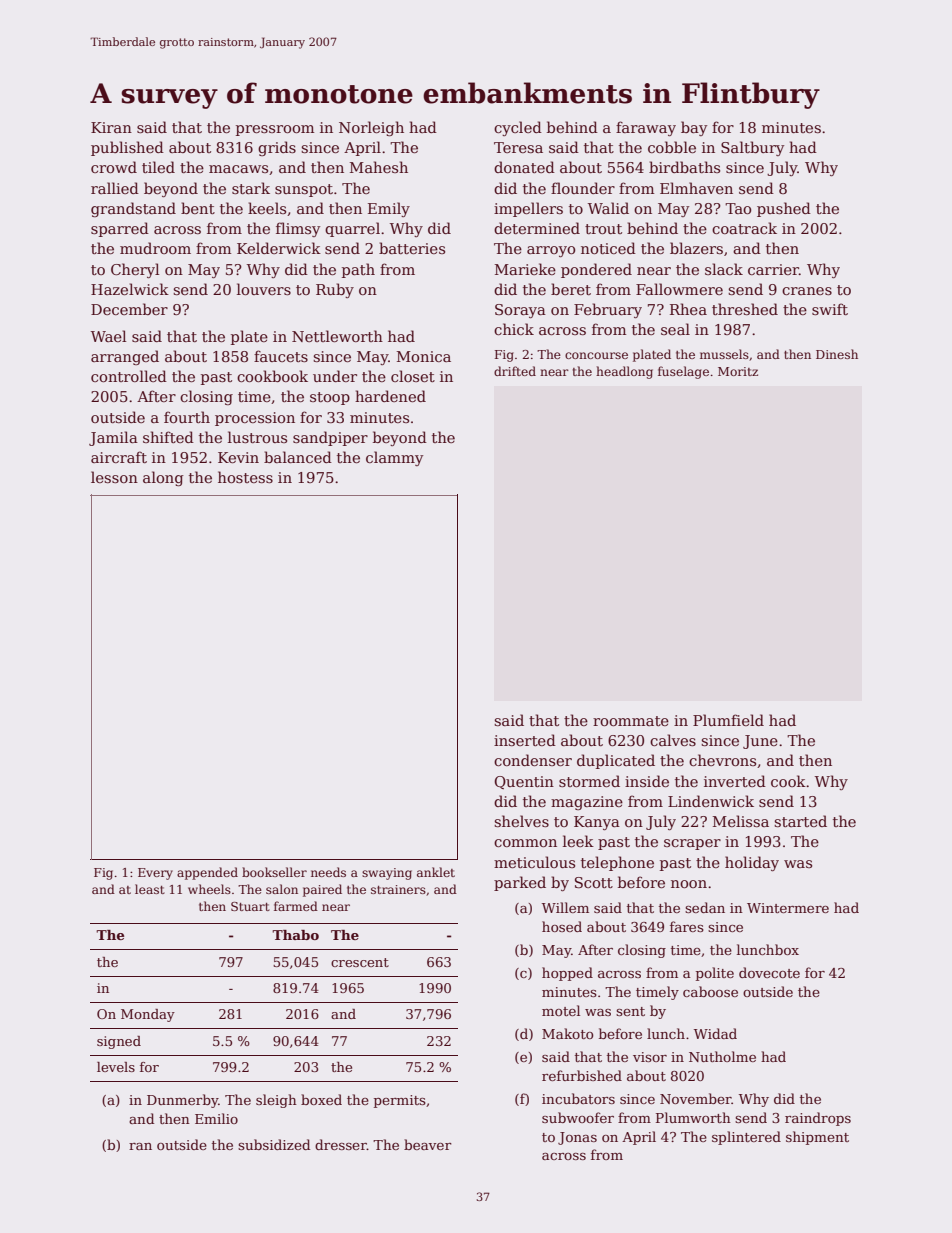  I want to click on Dunmerby, so click(183, 1101).
